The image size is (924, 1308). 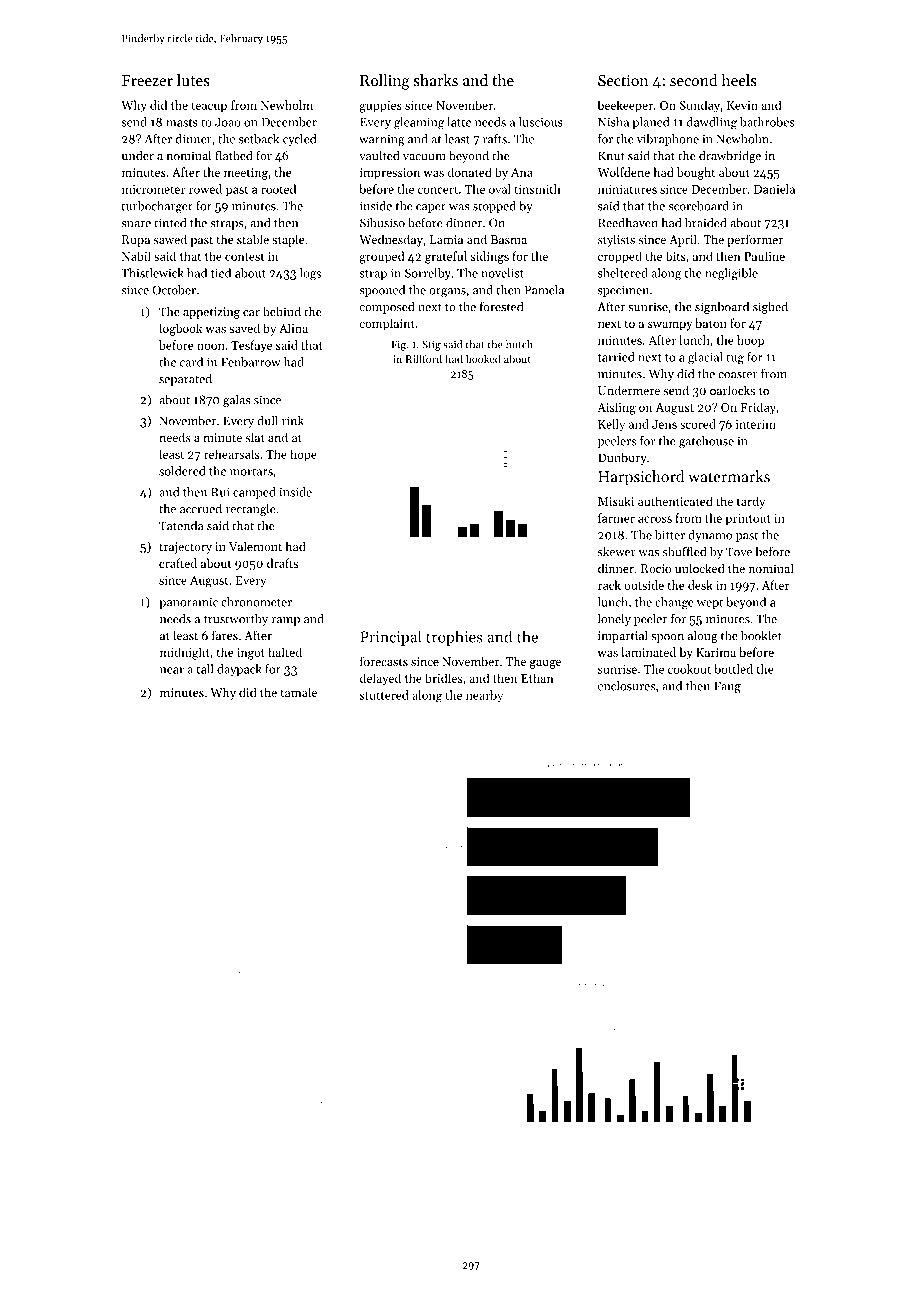 I want to click on logbook, so click(x=180, y=329).
